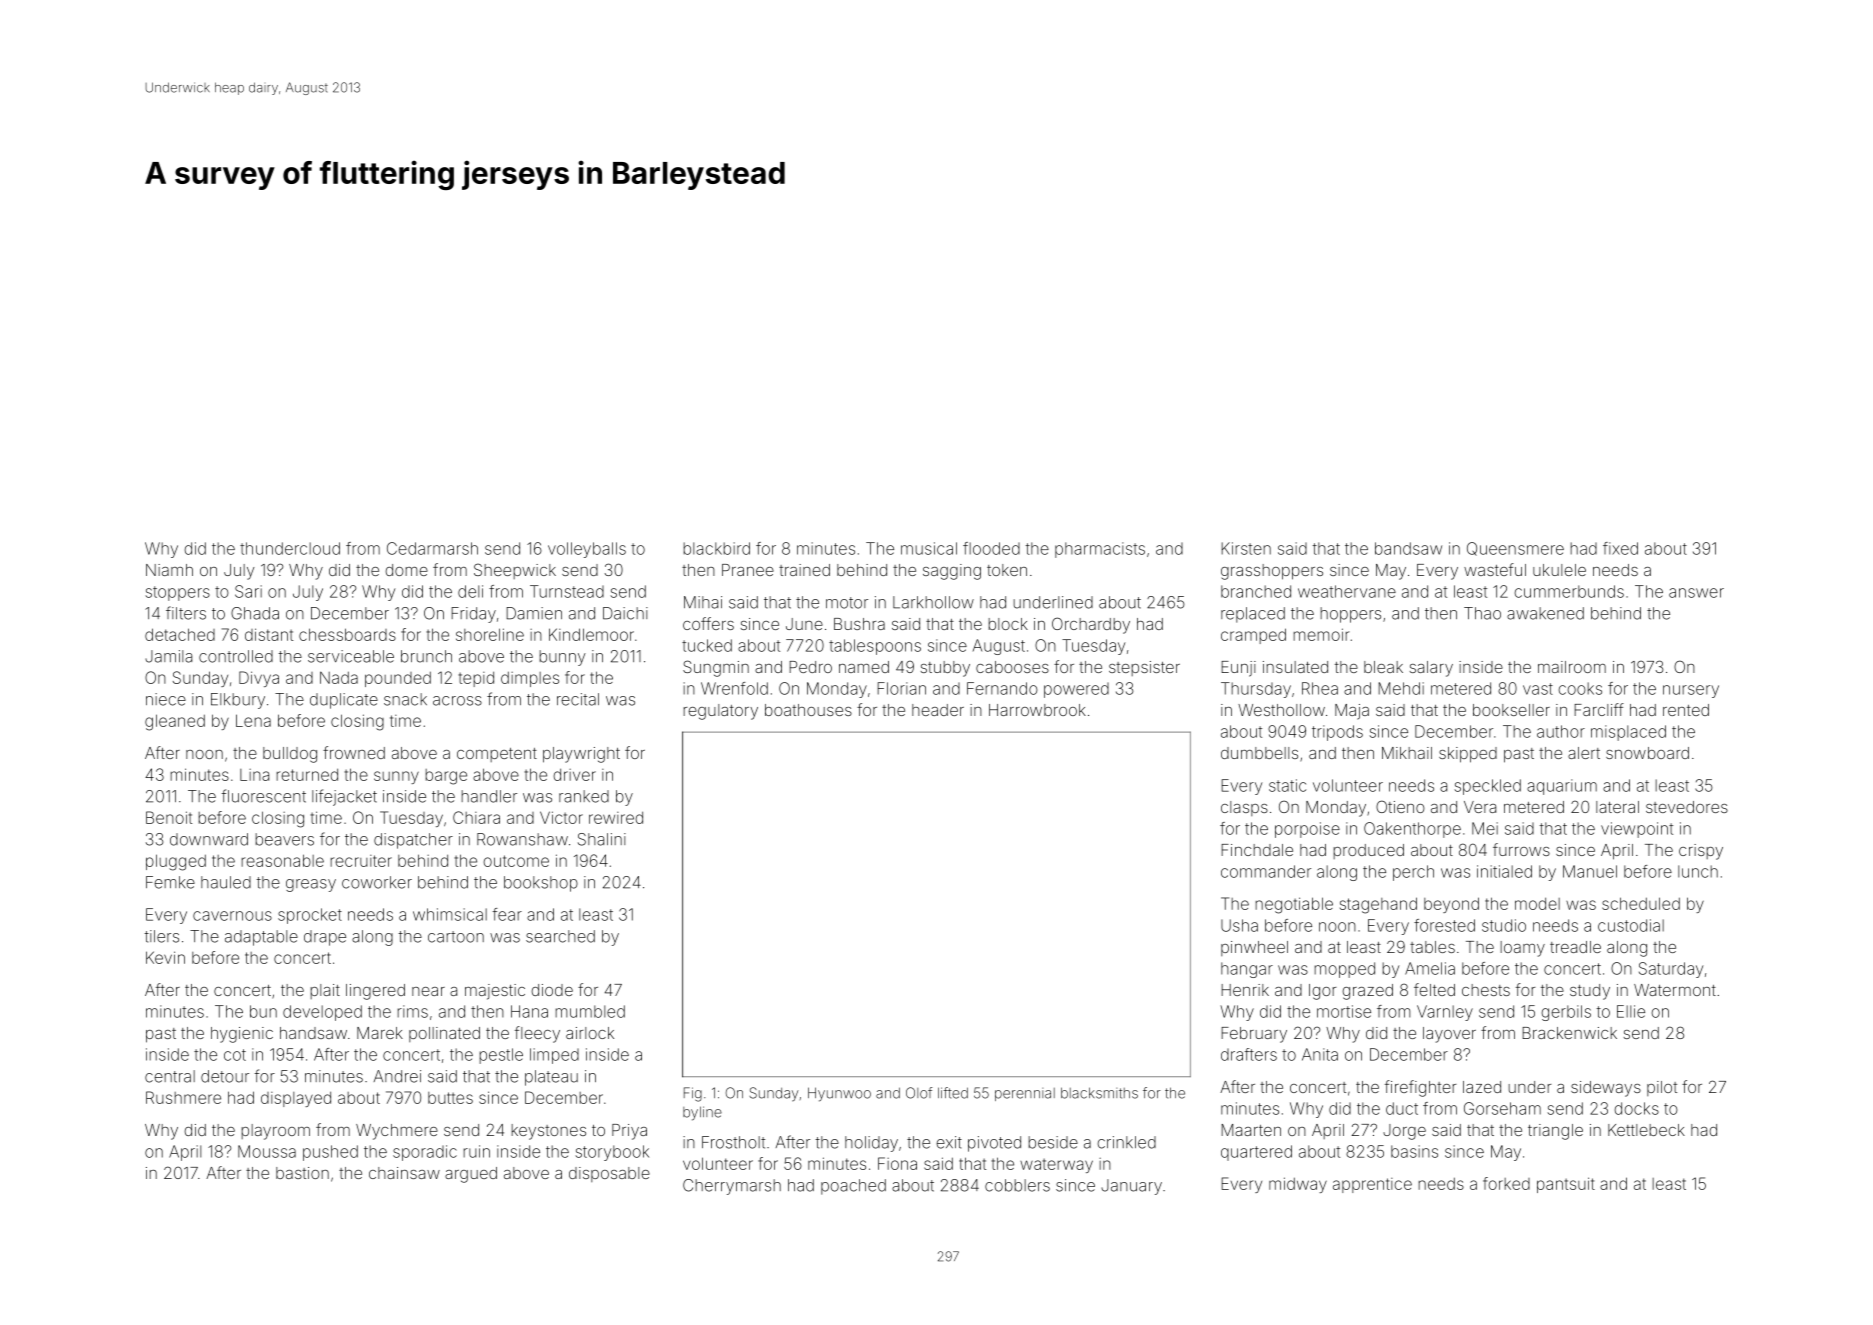 The image size is (1873, 1325). I want to click on Harrowbrook, so click(1037, 710).
